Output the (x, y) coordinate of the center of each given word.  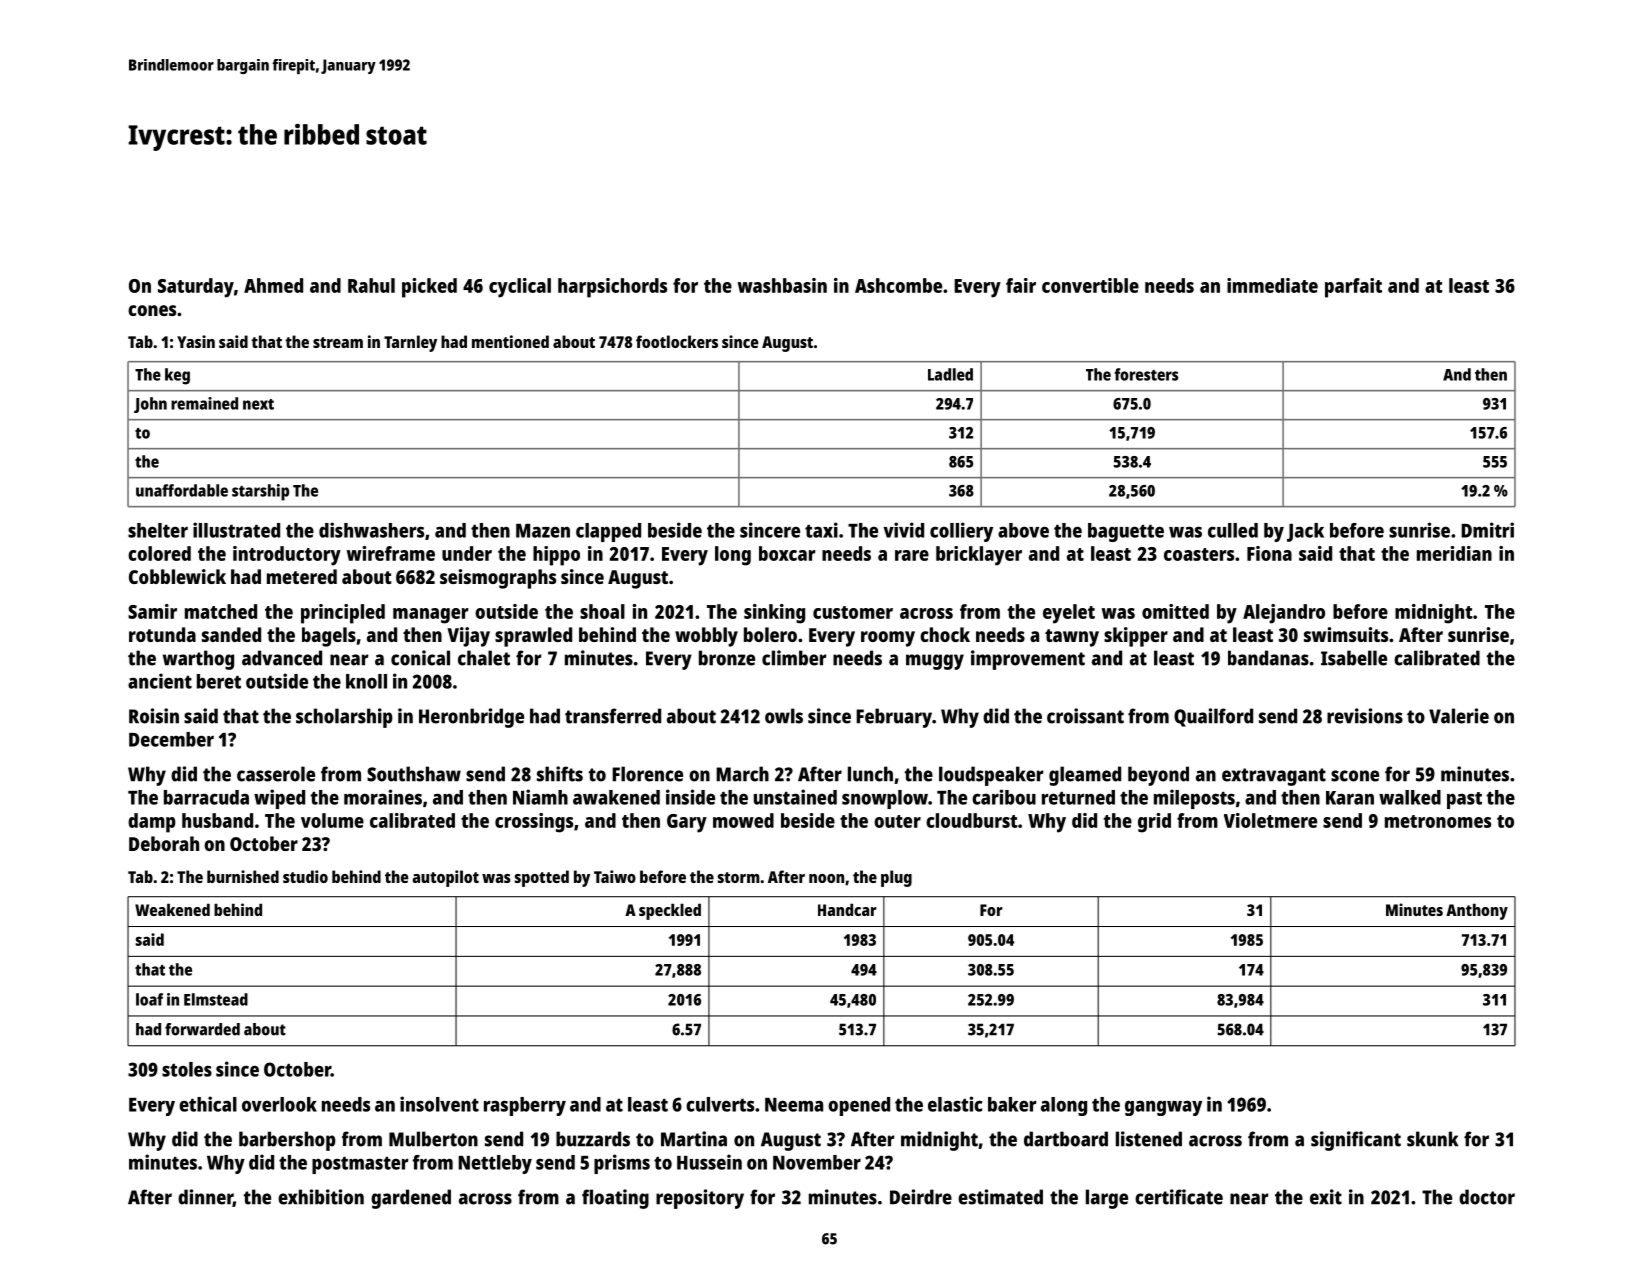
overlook (279, 1104)
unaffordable (182, 490)
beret (219, 681)
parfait (1353, 288)
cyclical (520, 288)
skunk (1432, 1139)
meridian (1454, 553)
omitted (1175, 611)
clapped (608, 532)
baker (1012, 1104)
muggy (935, 662)
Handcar (847, 909)
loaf (149, 999)
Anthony (1477, 911)
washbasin (782, 285)
